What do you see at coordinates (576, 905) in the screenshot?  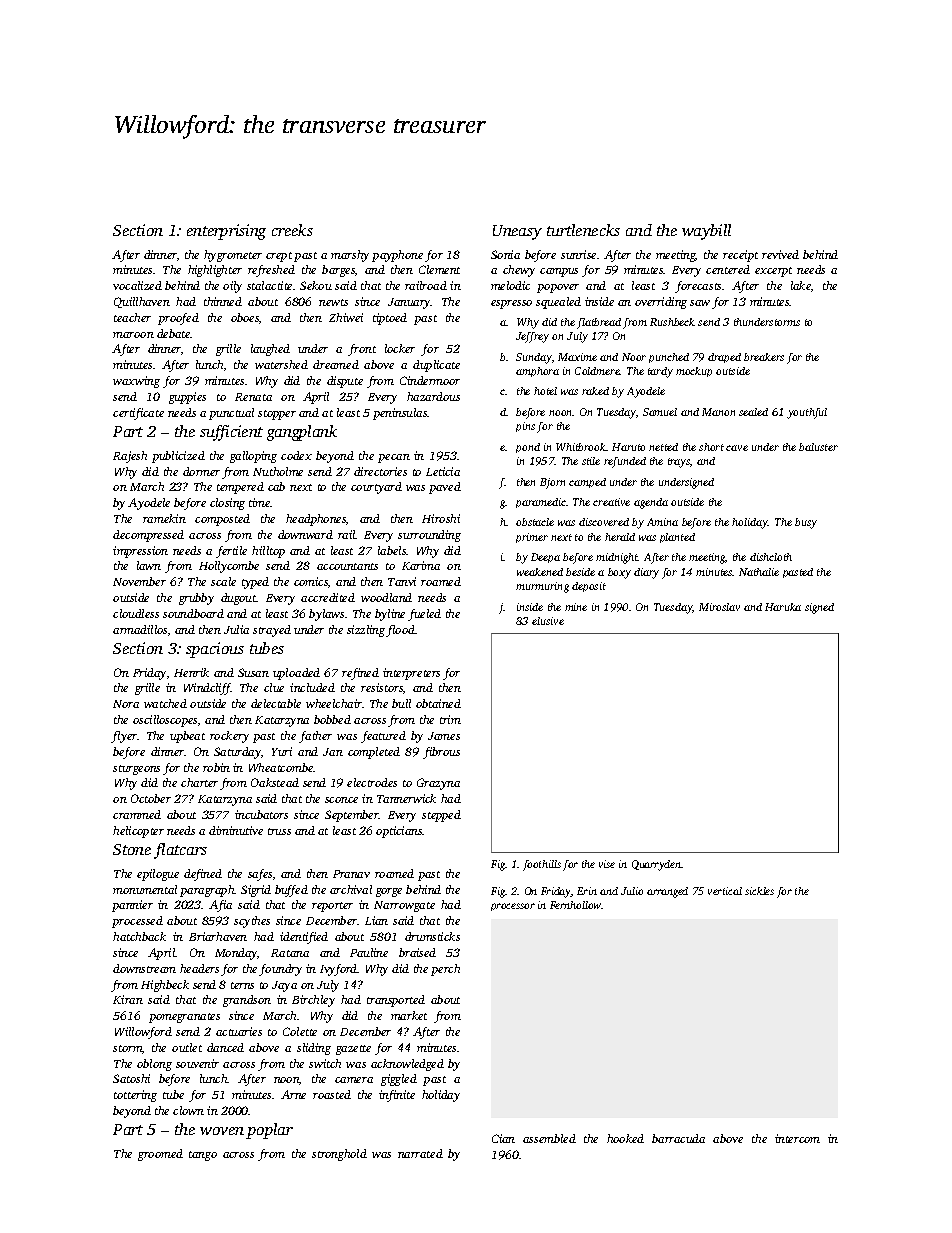 I see `Fernhollow` at bounding box center [576, 905].
